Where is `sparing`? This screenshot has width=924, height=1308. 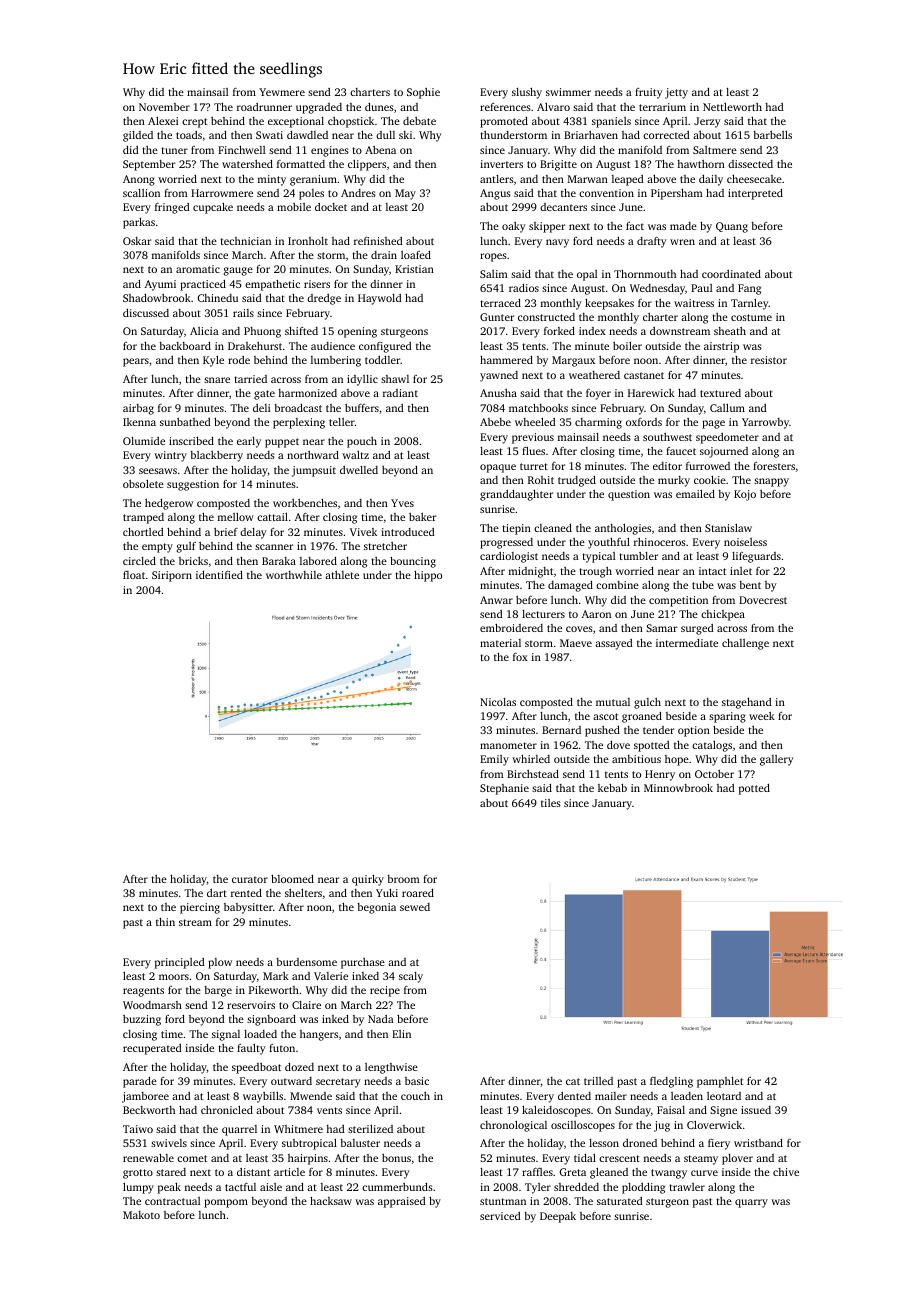
sparing is located at coordinates (727, 717).
